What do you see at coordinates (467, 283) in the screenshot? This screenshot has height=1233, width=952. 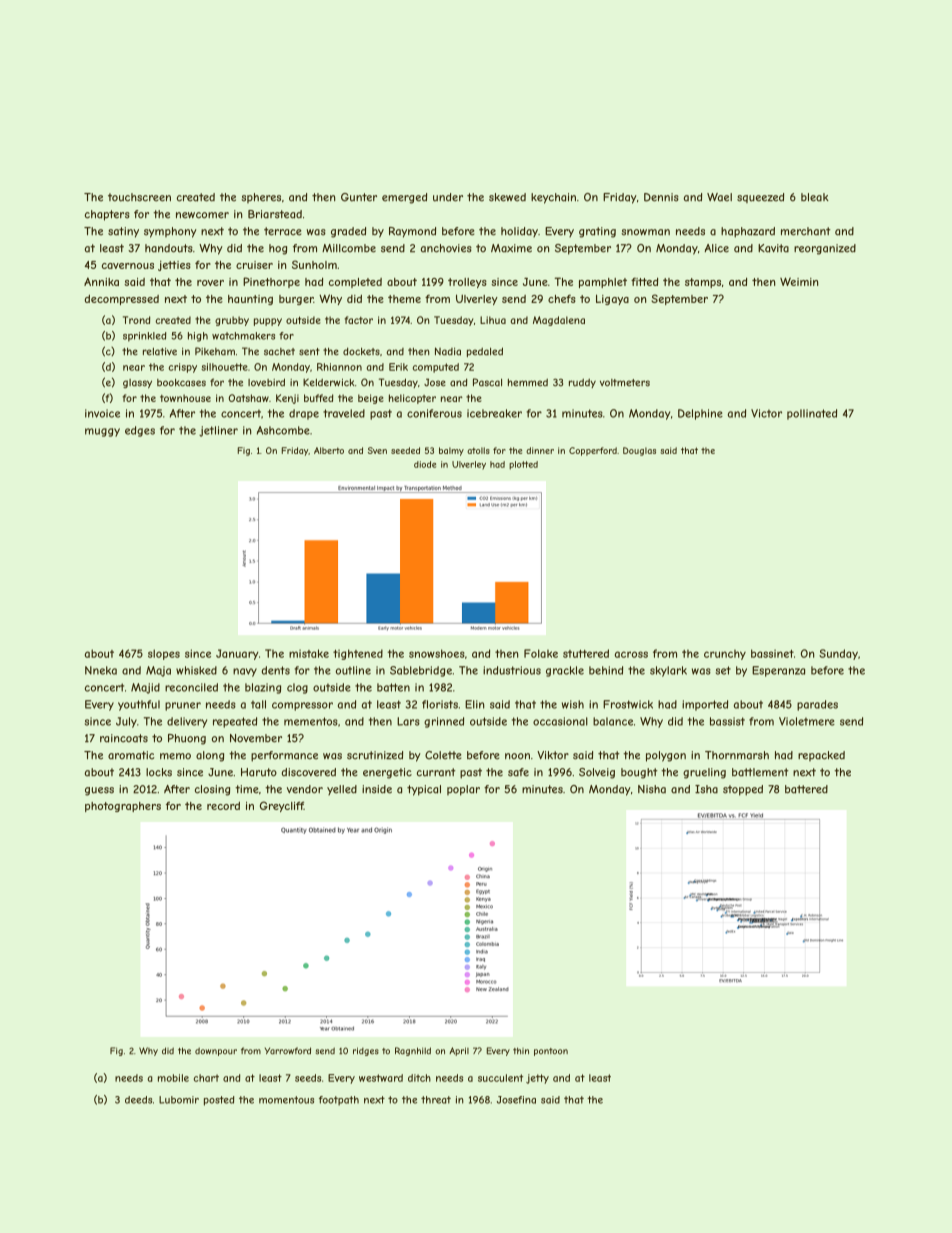 I see `trolleys` at bounding box center [467, 283].
